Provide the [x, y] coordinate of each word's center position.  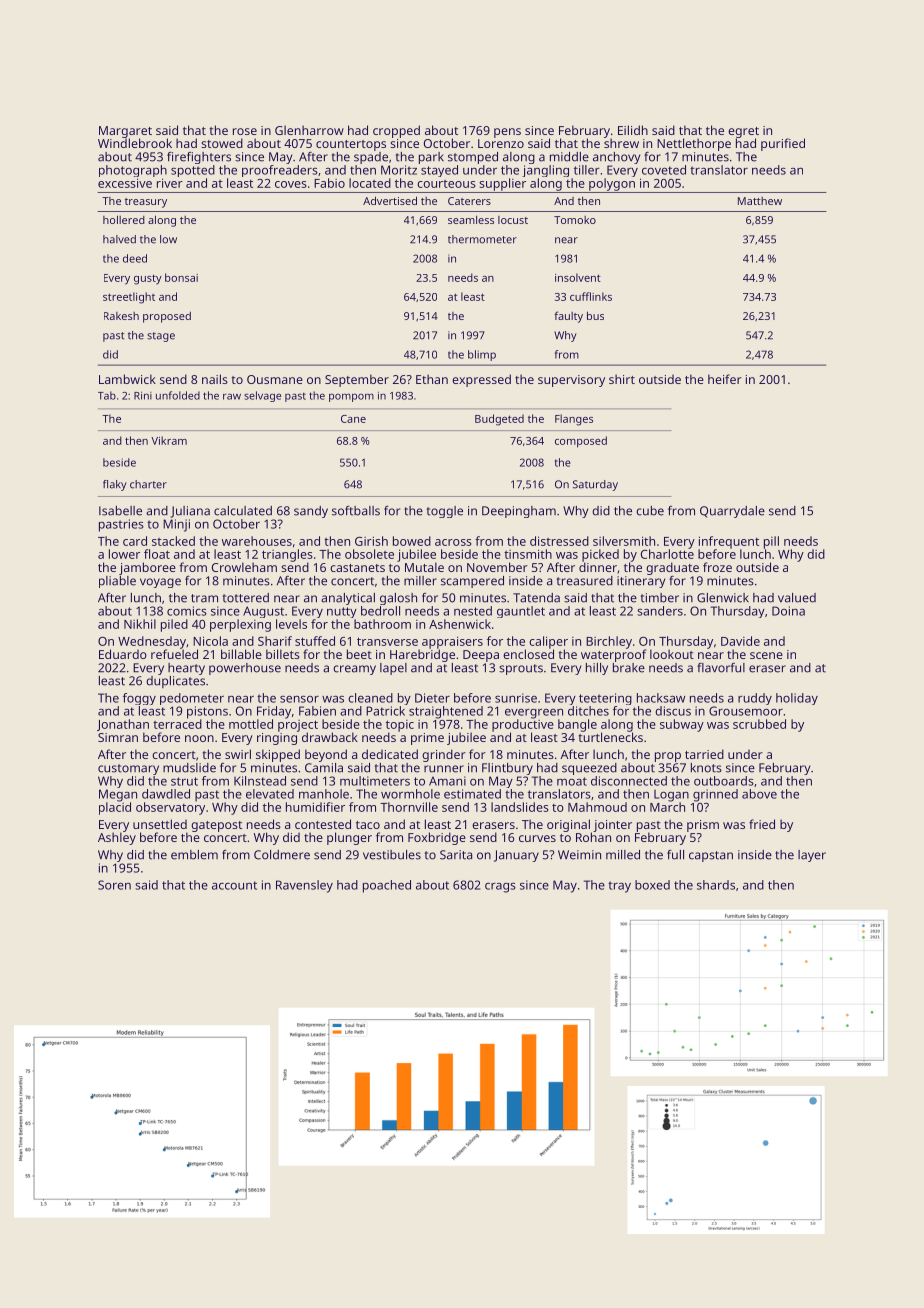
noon [199, 738]
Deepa [481, 656]
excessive [125, 183]
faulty [568, 317]
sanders [660, 611]
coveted [664, 170]
